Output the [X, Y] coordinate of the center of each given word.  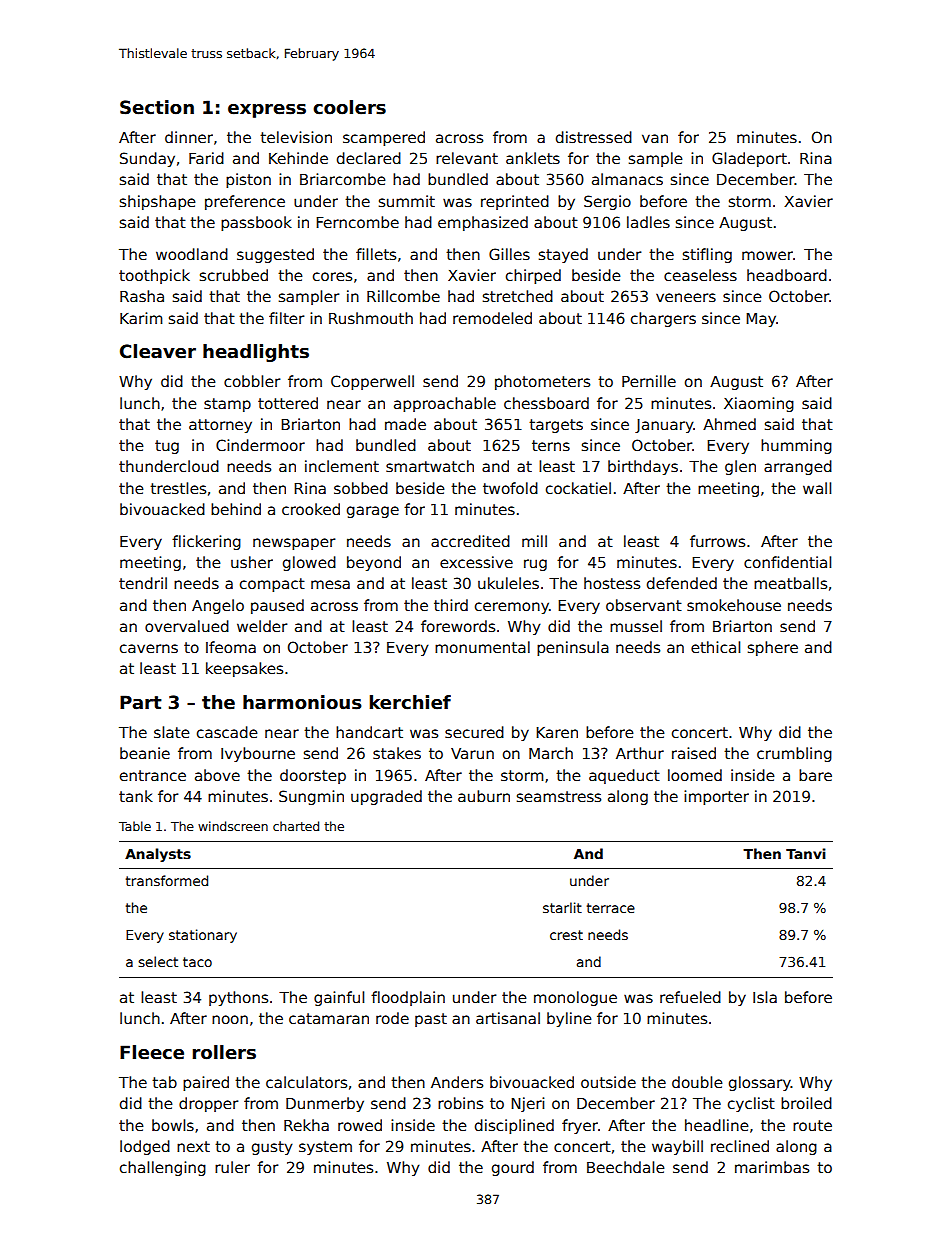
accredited [470, 541]
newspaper [294, 544]
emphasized [483, 223]
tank [136, 796]
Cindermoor [260, 445]
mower [767, 255]
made [405, 424]
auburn [484, 796]
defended [682, 583]
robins [460, 1103]
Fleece [152, 1052]
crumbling [794, 754]
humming [796, 446]
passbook [256, 223]
